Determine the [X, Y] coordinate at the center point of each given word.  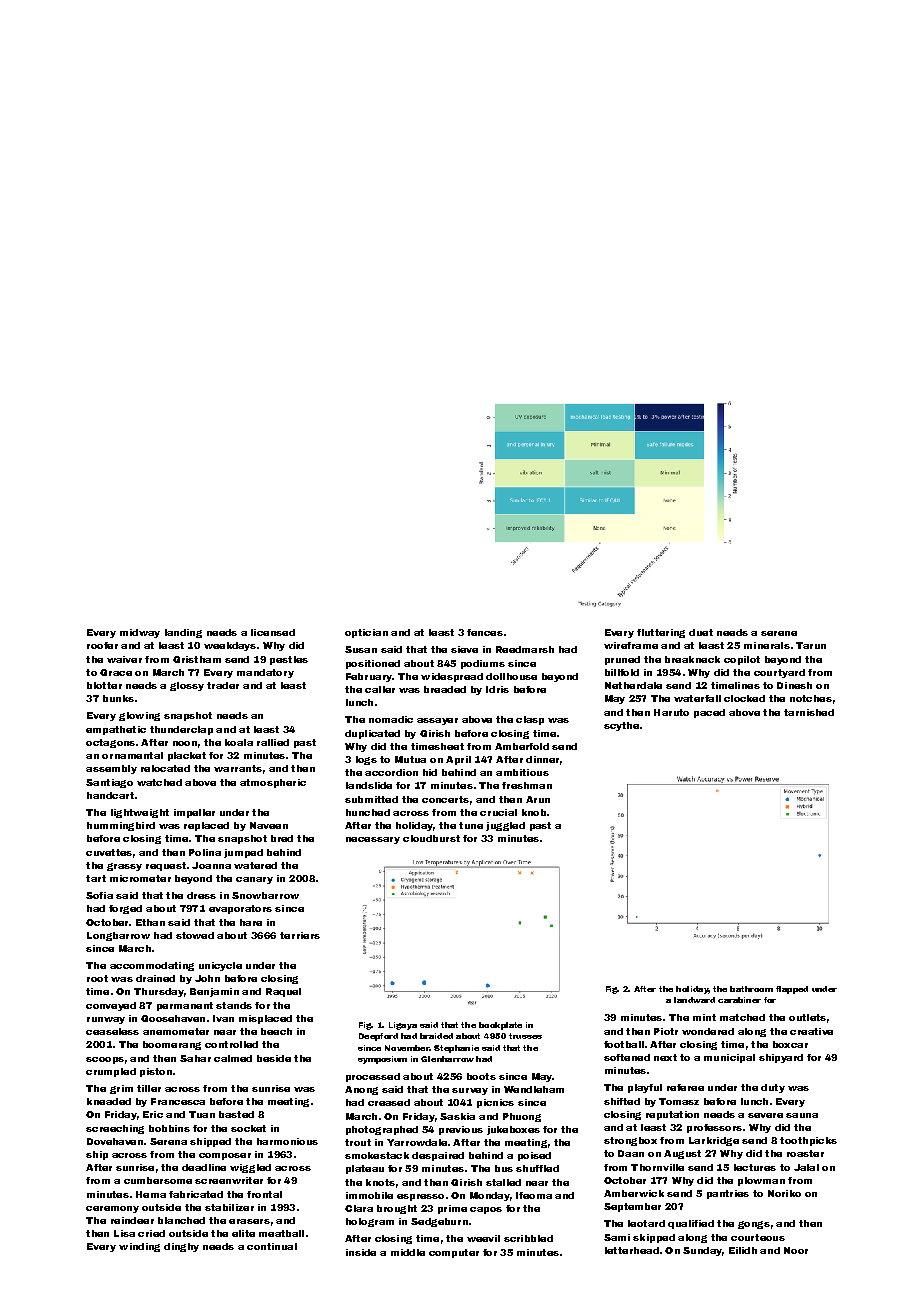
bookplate [500, 1026]
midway [140, 633]
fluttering [661, 633]
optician [366, 633]
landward [694, 1000]
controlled [231, 1044]
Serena [168, 1141]
